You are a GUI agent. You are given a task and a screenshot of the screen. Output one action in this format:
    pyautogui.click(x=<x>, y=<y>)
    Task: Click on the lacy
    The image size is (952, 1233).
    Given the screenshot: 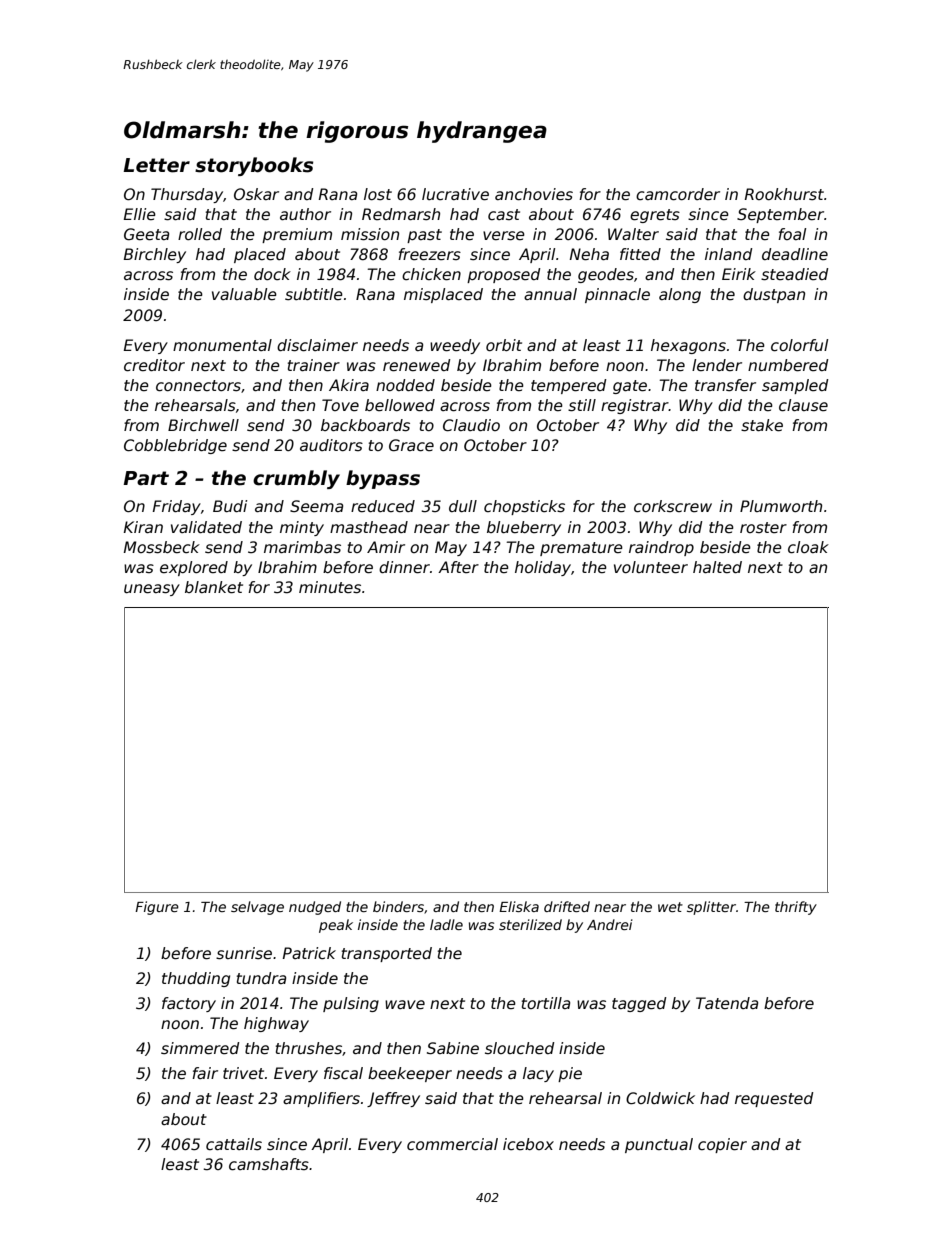 What is the action you would take?
    pyautogui.click(x=538, y=1074)
